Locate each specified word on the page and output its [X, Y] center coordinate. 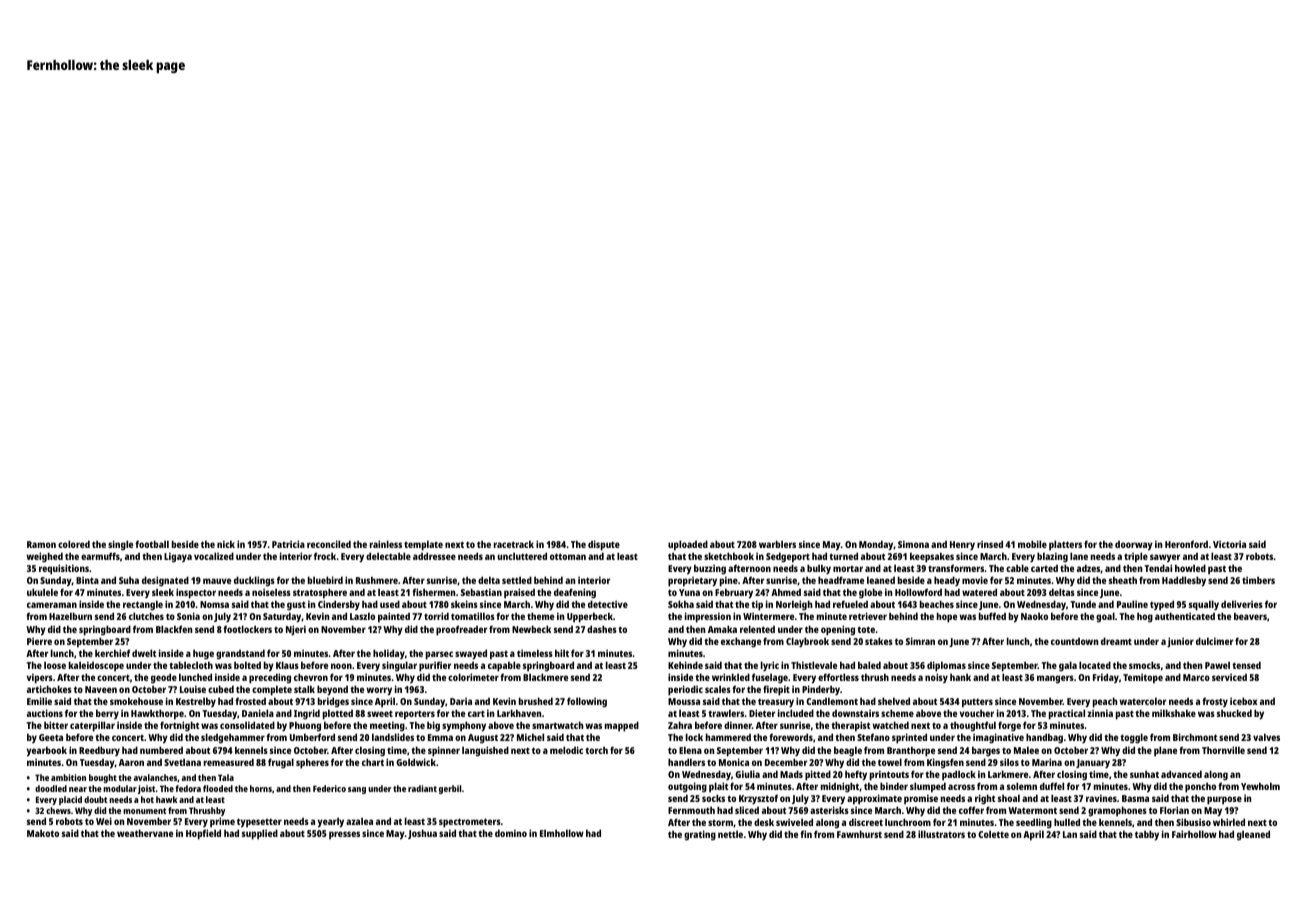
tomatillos [473, 616]
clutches [146, 616]
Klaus [287, 665]
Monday [876, 545]
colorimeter [473, 677]
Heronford [1186, 544]
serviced [1229, 677]
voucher [977, 713]
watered [979, 592]
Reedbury [99, 751]
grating [700, 835]
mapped [622, 726]
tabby [1147, 835]
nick [226, 544]
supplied [260, 834]
